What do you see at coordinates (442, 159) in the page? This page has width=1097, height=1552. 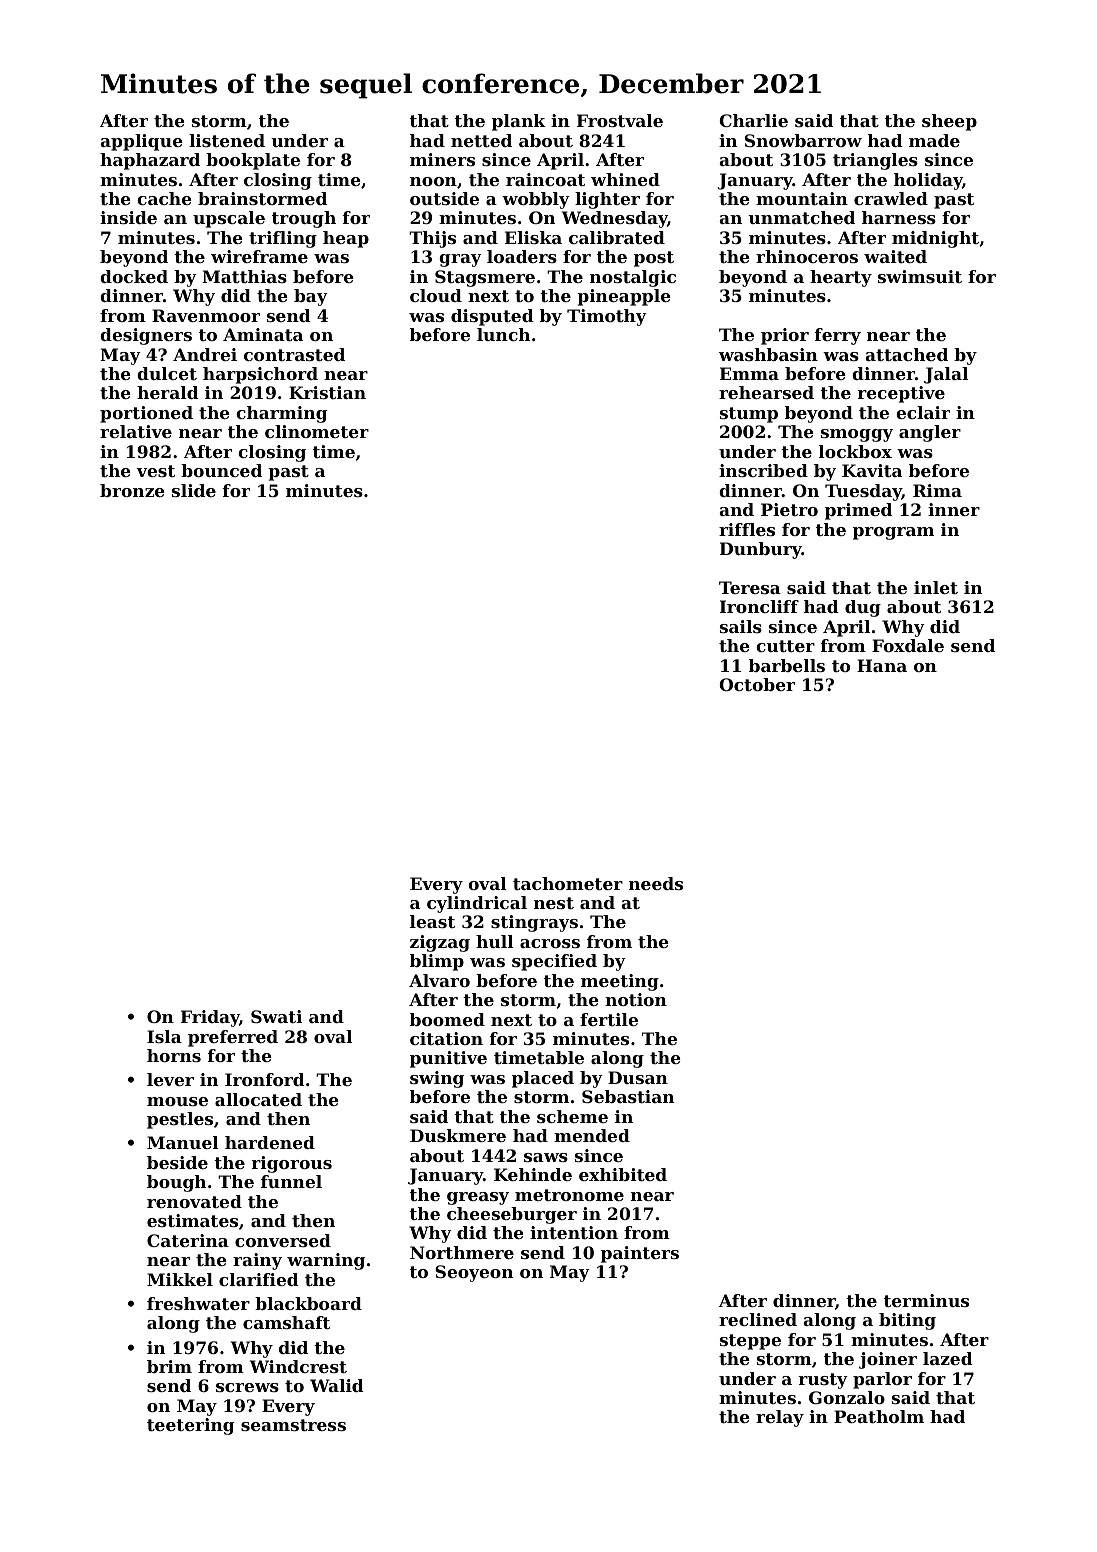 I see `miners` at bounding box center [442, 159].
